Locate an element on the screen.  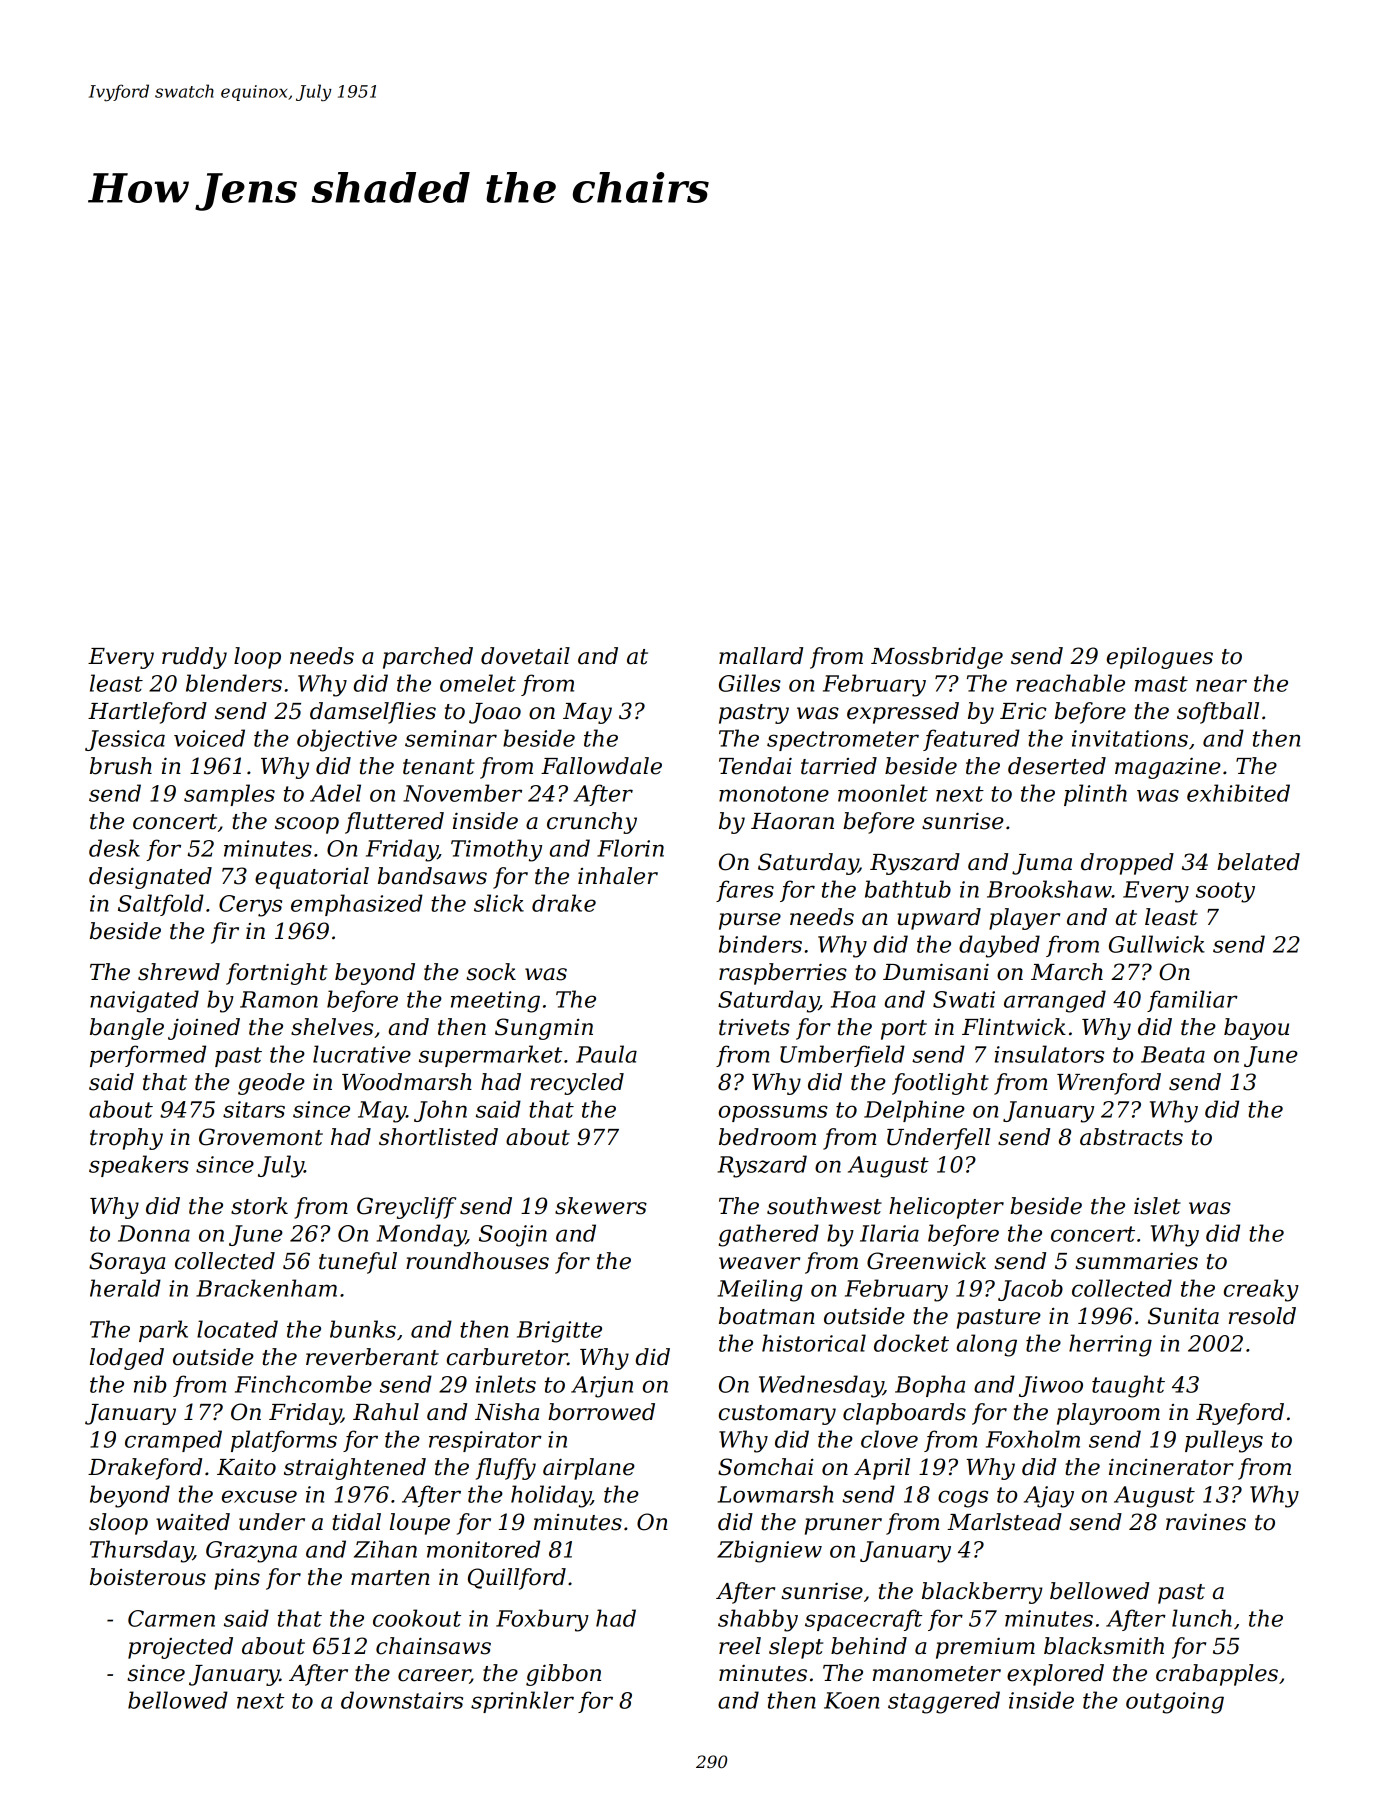
Flintwick is located at coordinates (1014, 1027).
